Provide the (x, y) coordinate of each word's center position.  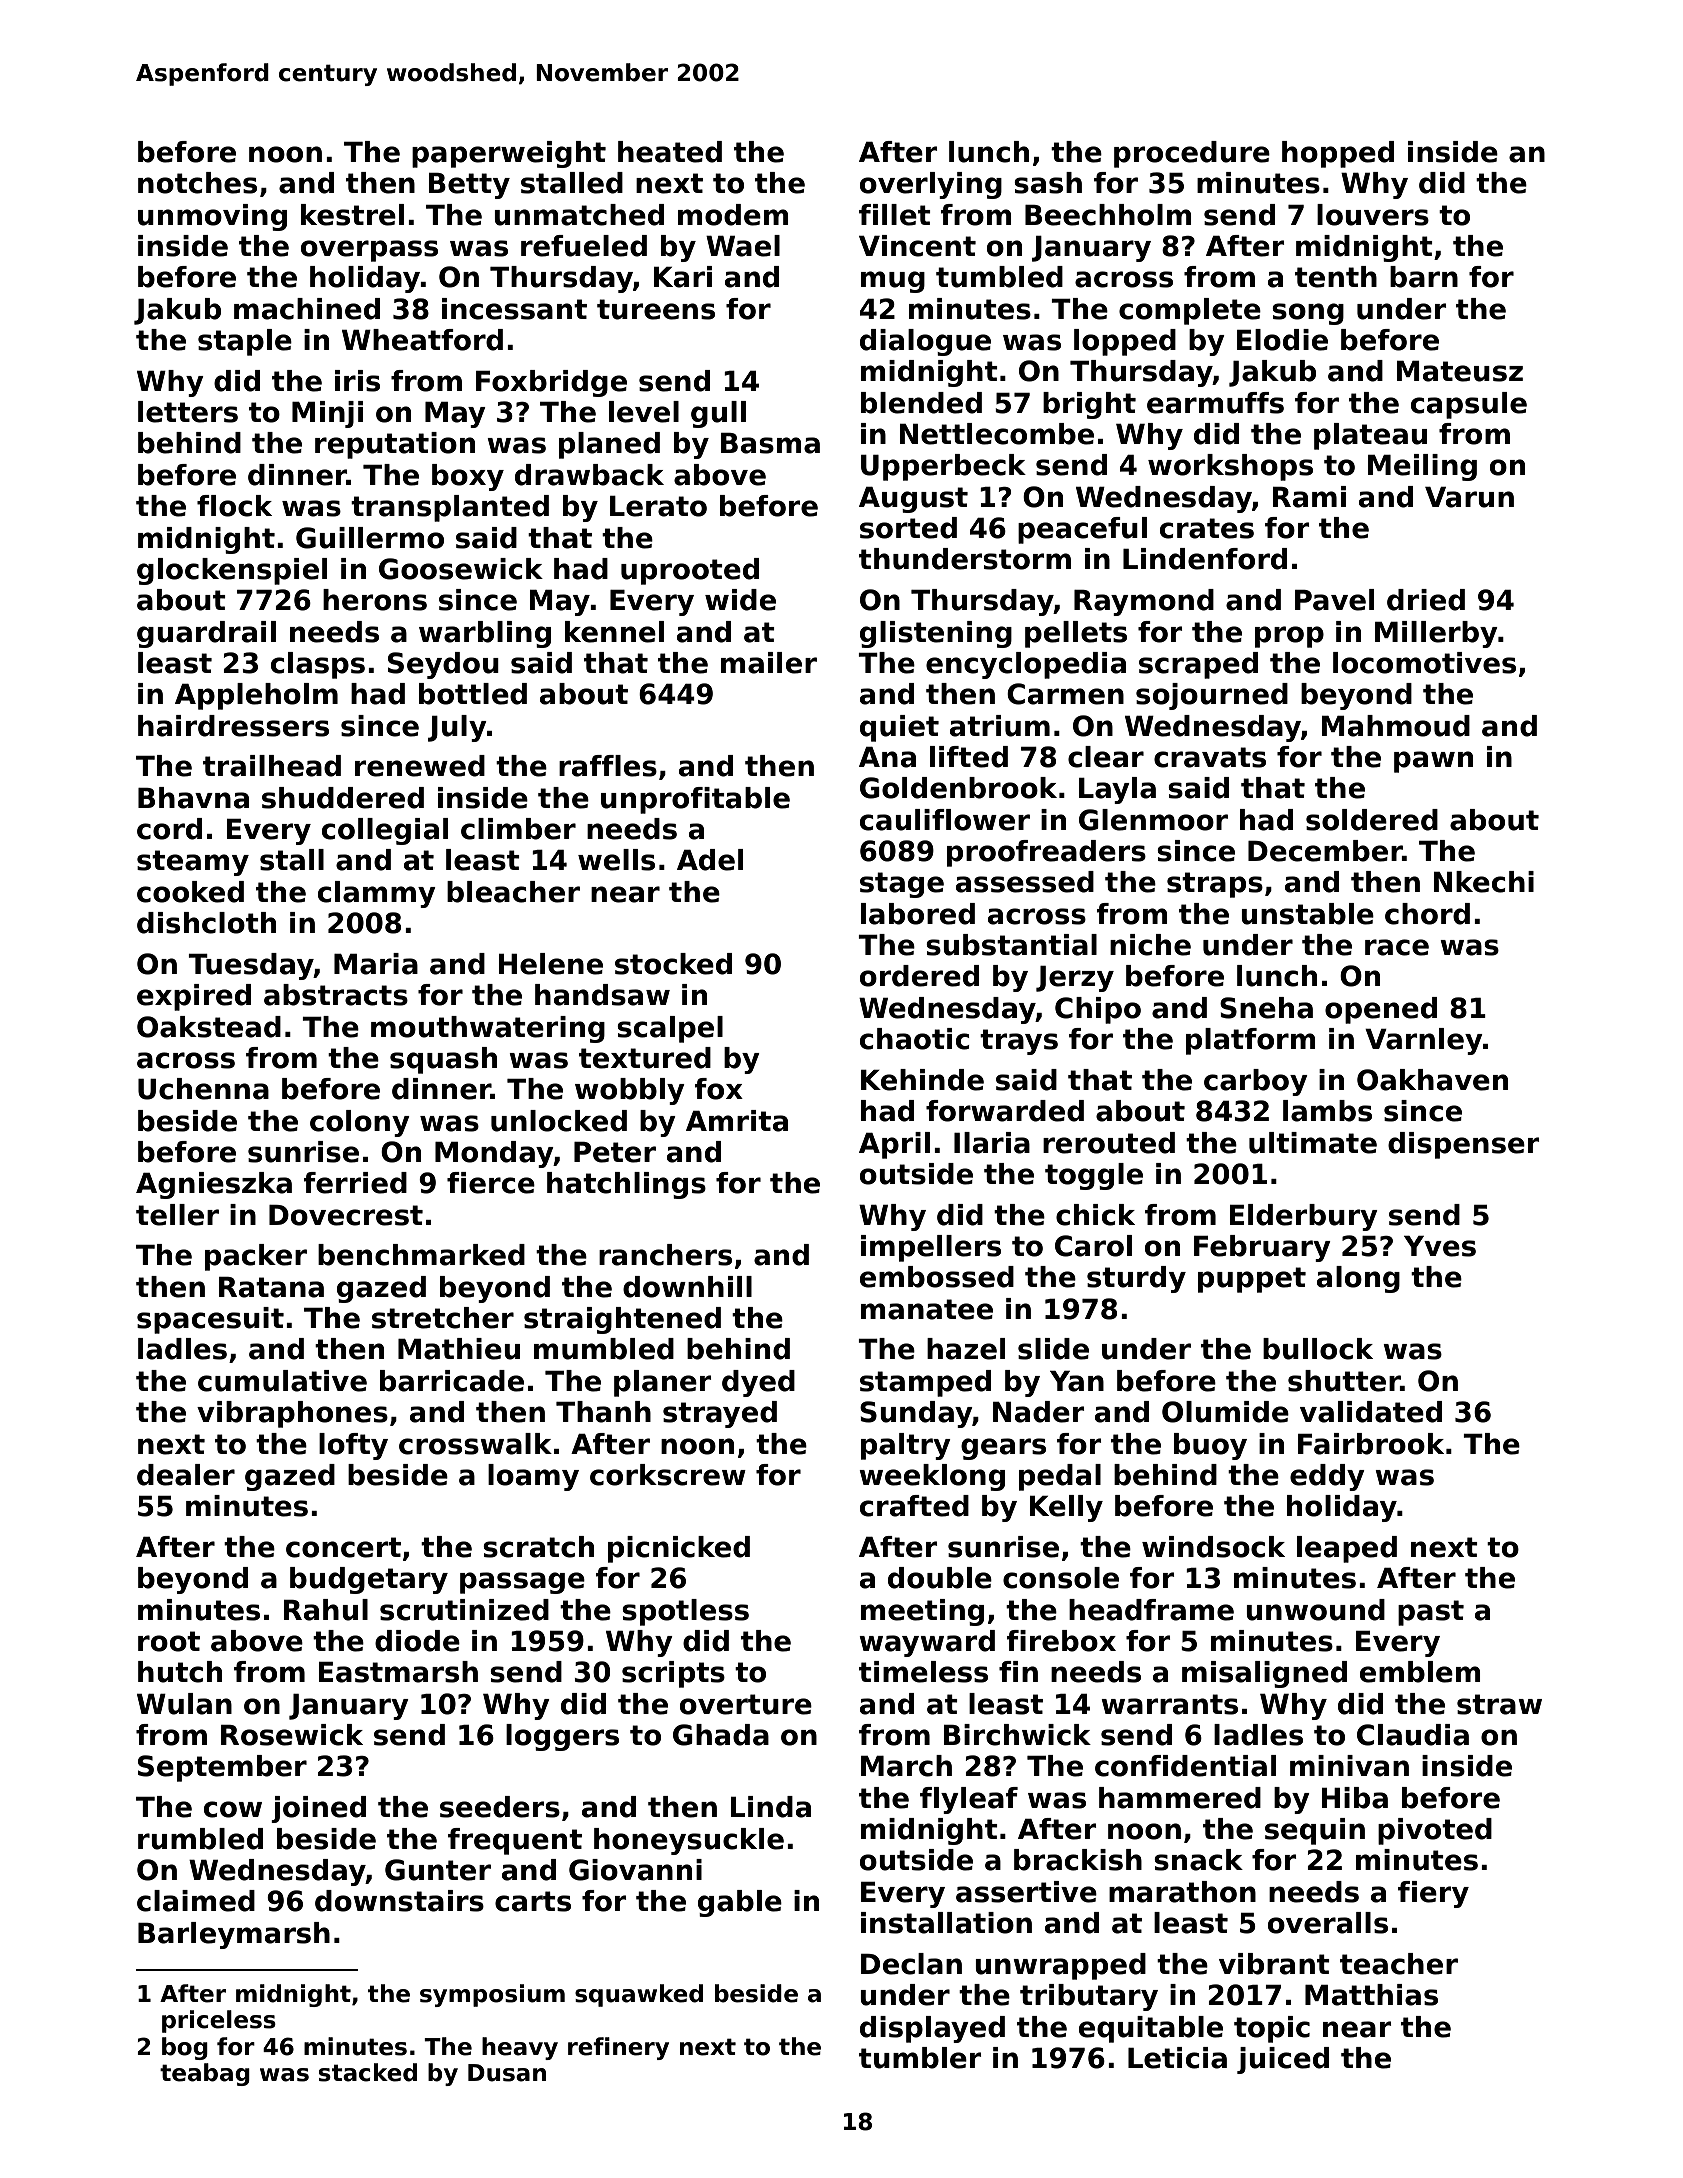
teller (177, 1215)
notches (197, 183)
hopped (1338, 154)
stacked (368, 2072)
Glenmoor (1153, 820)
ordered (919, 976)
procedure (1192, 154)
